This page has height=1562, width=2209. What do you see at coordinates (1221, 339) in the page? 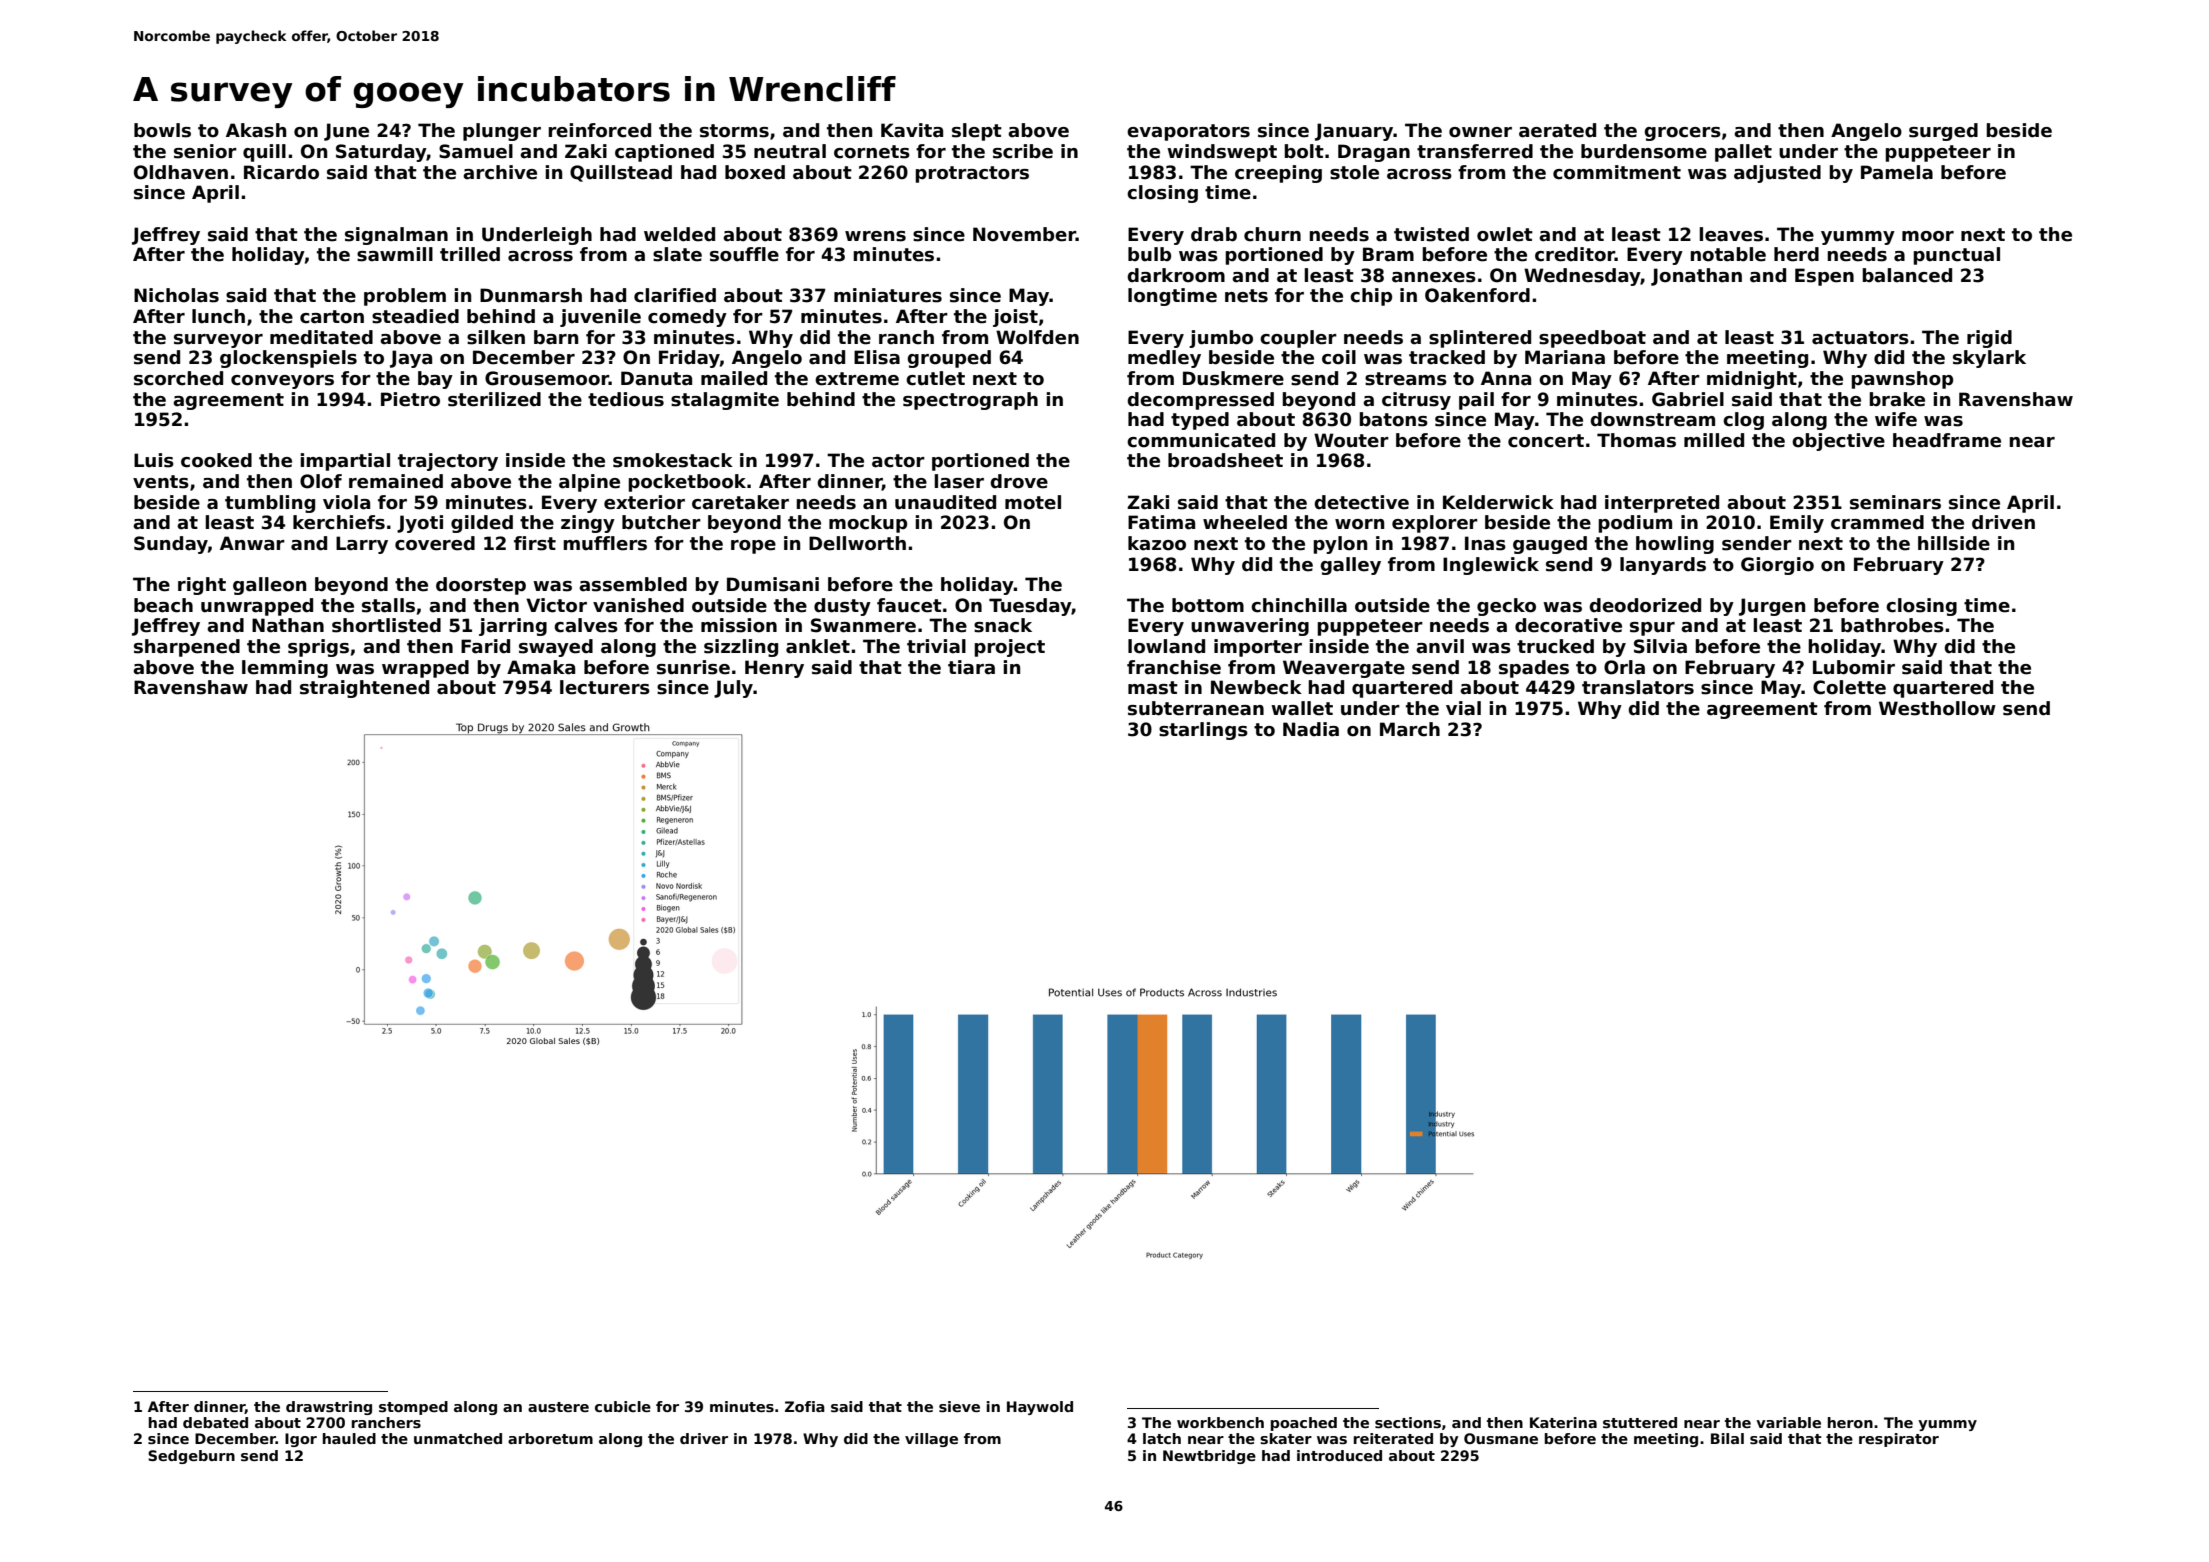
I see `jumbo` at bounding box center [1221, 339].
